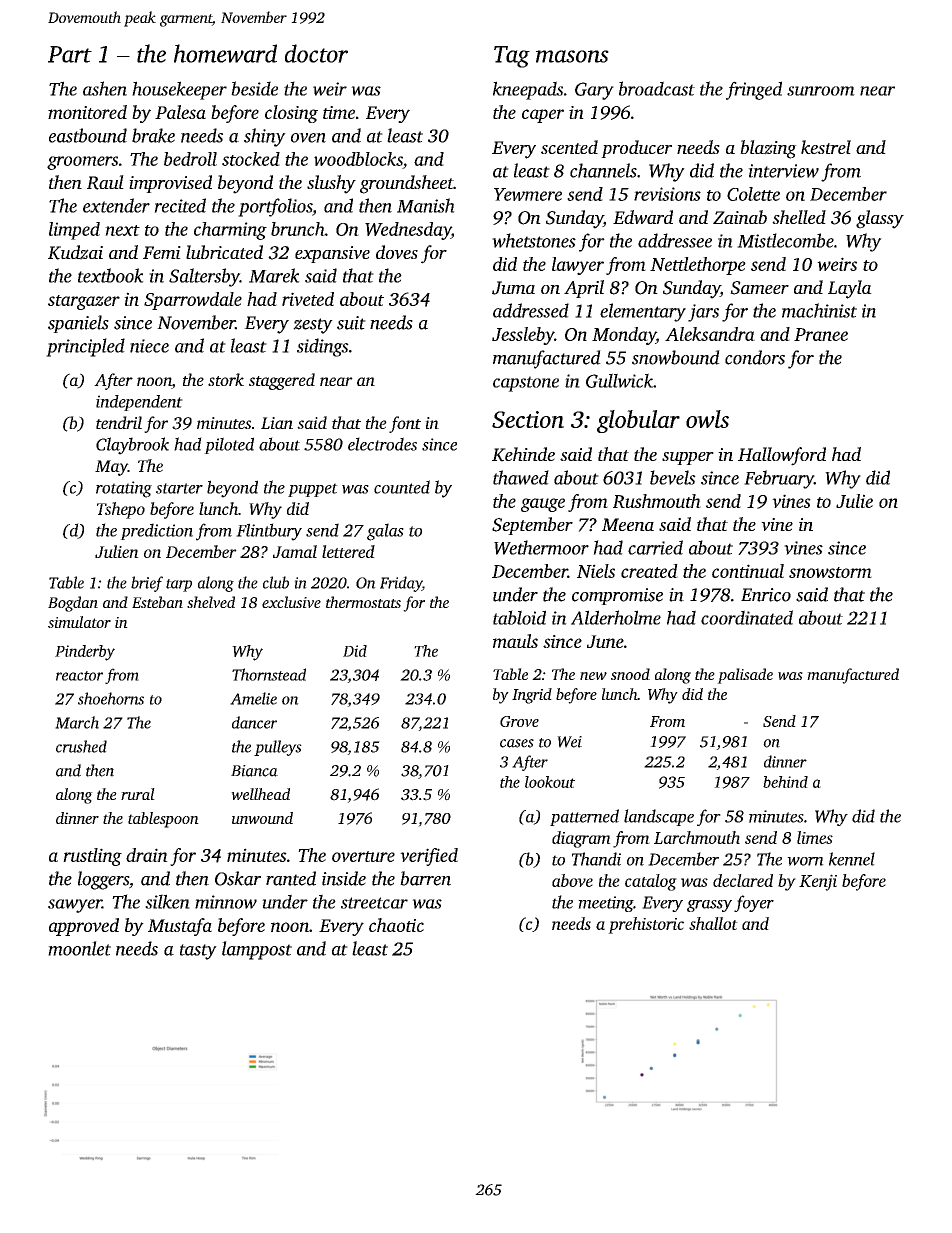  I want to click on electrodes, so click(382, 444).
